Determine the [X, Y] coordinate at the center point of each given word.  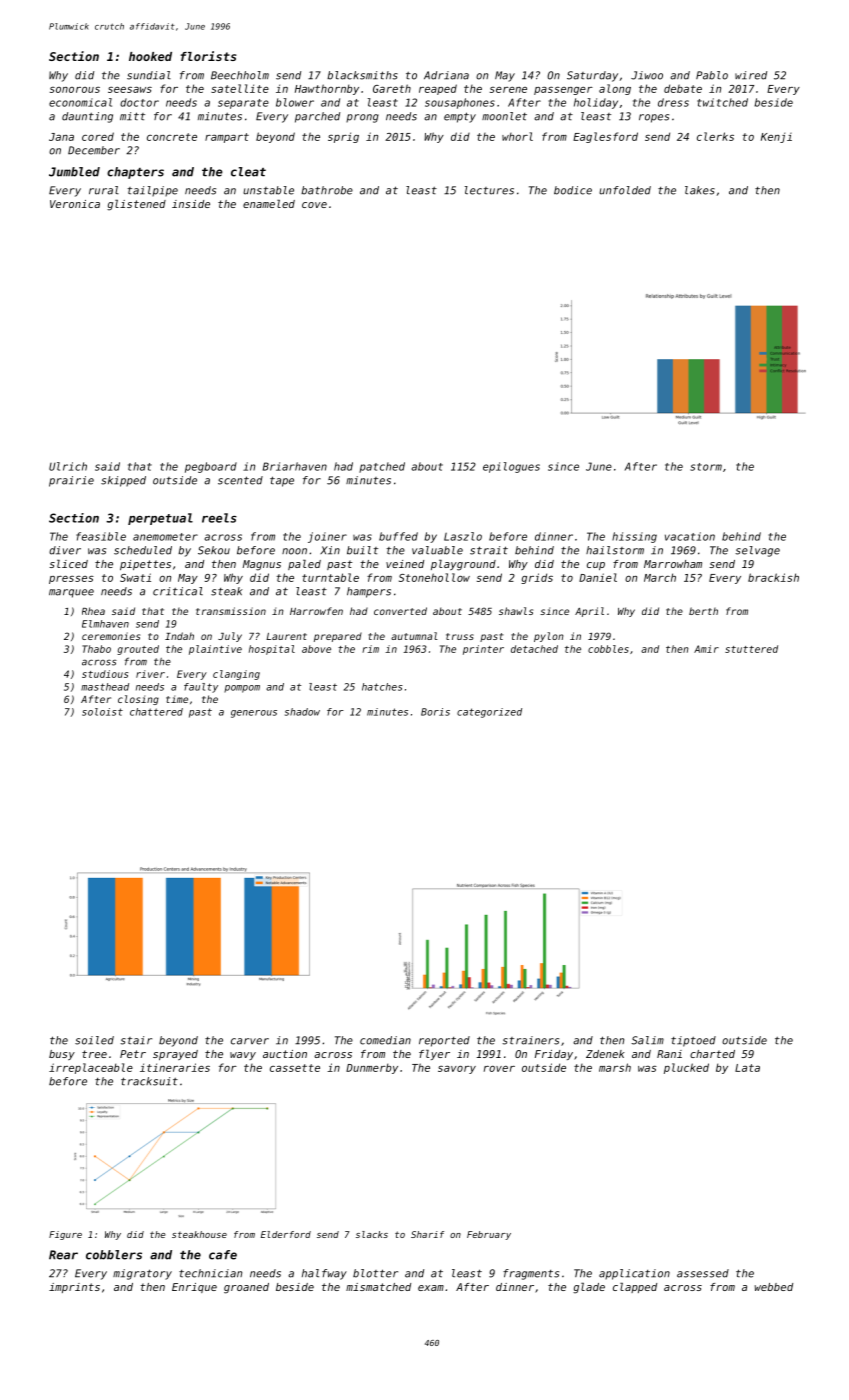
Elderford [286, 1234]
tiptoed [693, 1041]
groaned [246, 1288]
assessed [703, 1273]
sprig [343, 137]
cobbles [608, 649]
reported [444, 1041]
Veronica [75, 204]
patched [382, 467]
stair [136, 1040]
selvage [757, 551]
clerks [715, 136]
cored [98, 136]
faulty [201, 688]
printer [483, 650]
